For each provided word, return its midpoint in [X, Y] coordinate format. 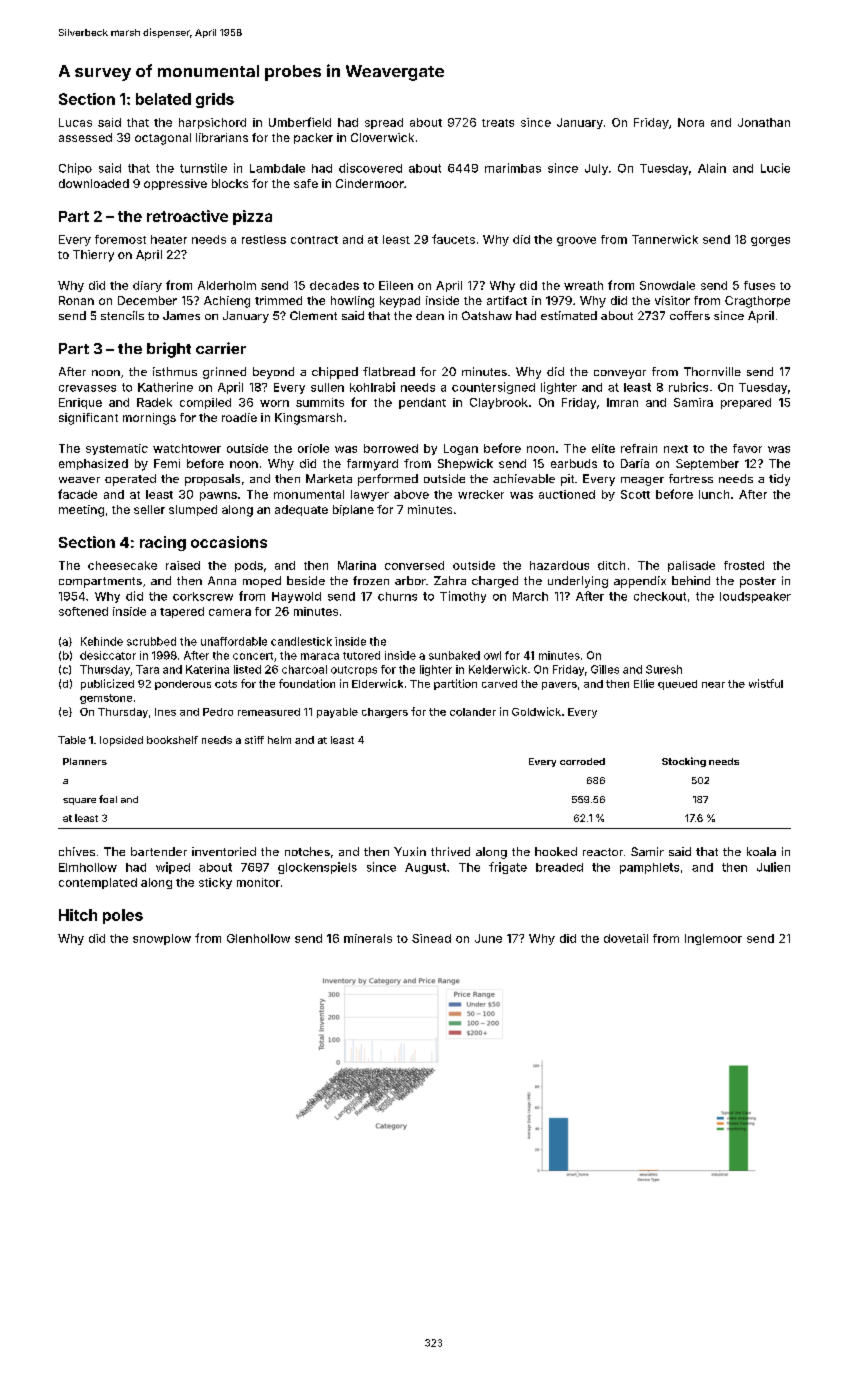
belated [163, 99]
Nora [691, 122]
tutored [361, 655]
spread [384, 123]
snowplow [162, 939]
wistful [766, 683]
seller [149, 509]
